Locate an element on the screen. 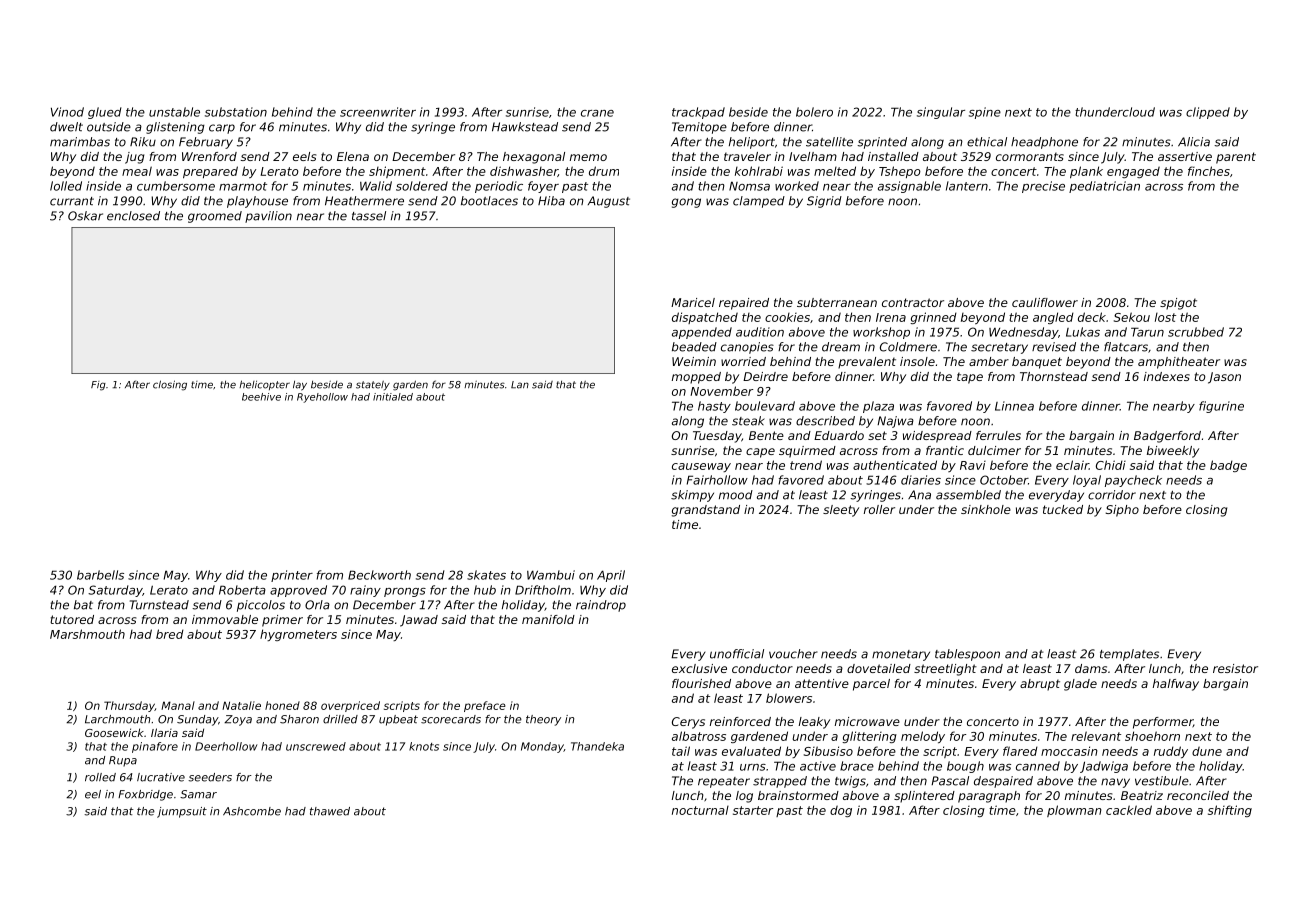  Maricel is located at coordinates (693, 302).
